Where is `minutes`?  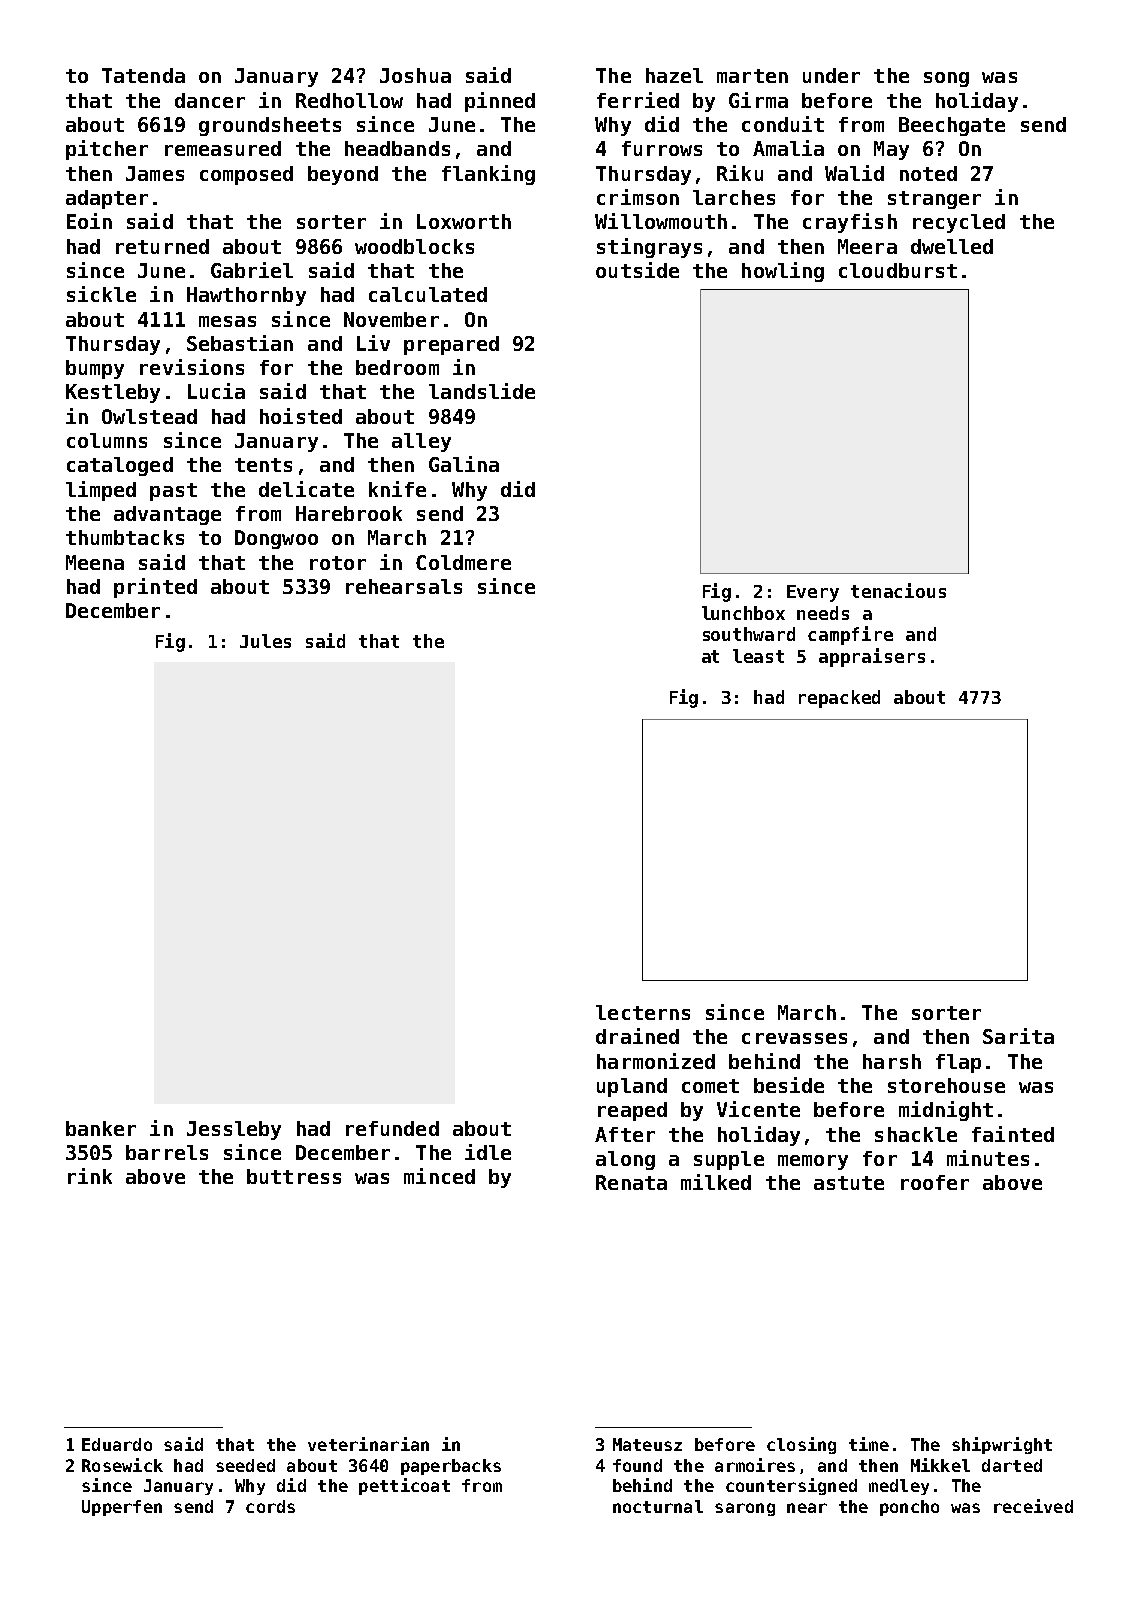 minutes is located at coordinates (988, 1158).
